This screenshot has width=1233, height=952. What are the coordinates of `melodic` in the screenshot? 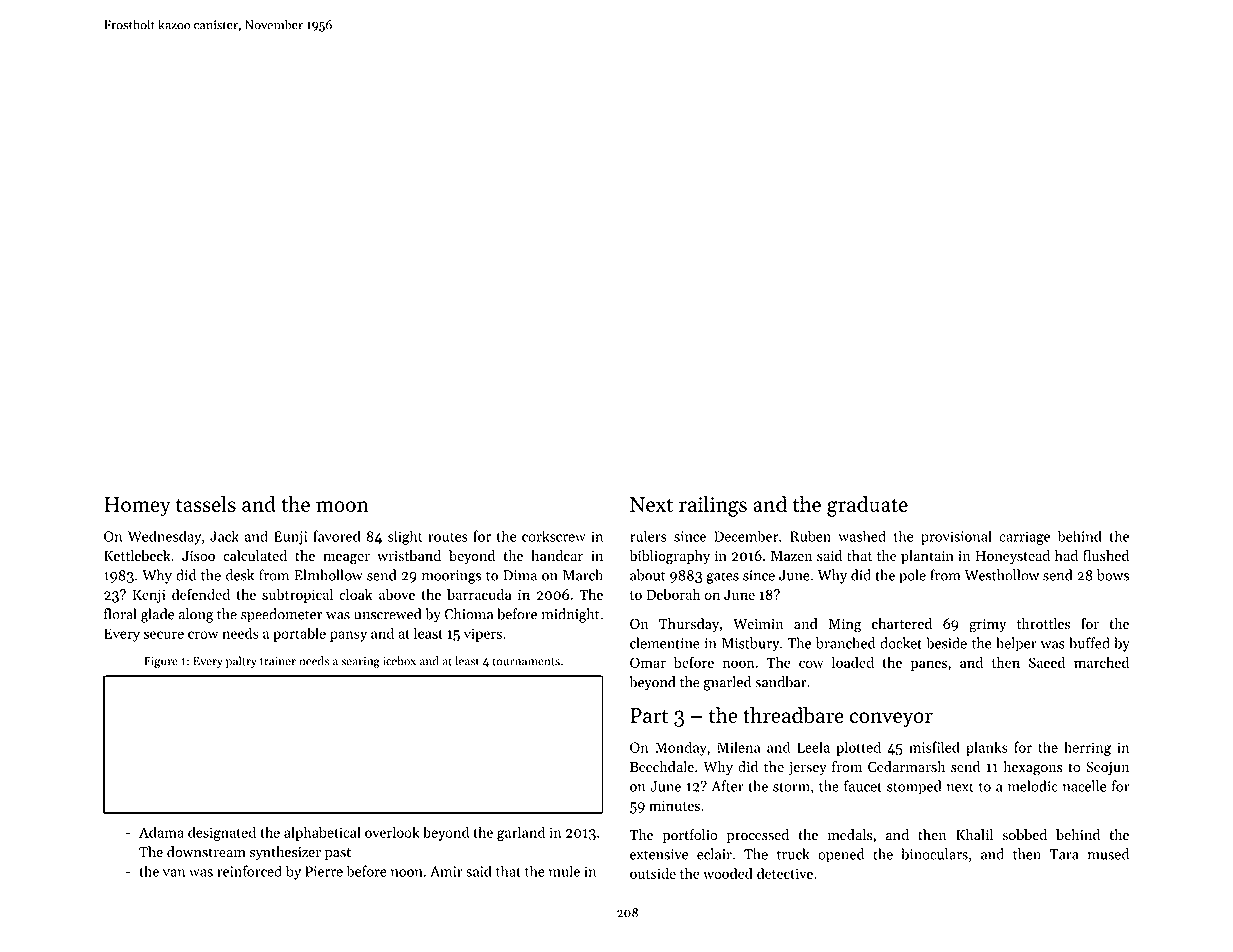 It's located at (1033, 786).
